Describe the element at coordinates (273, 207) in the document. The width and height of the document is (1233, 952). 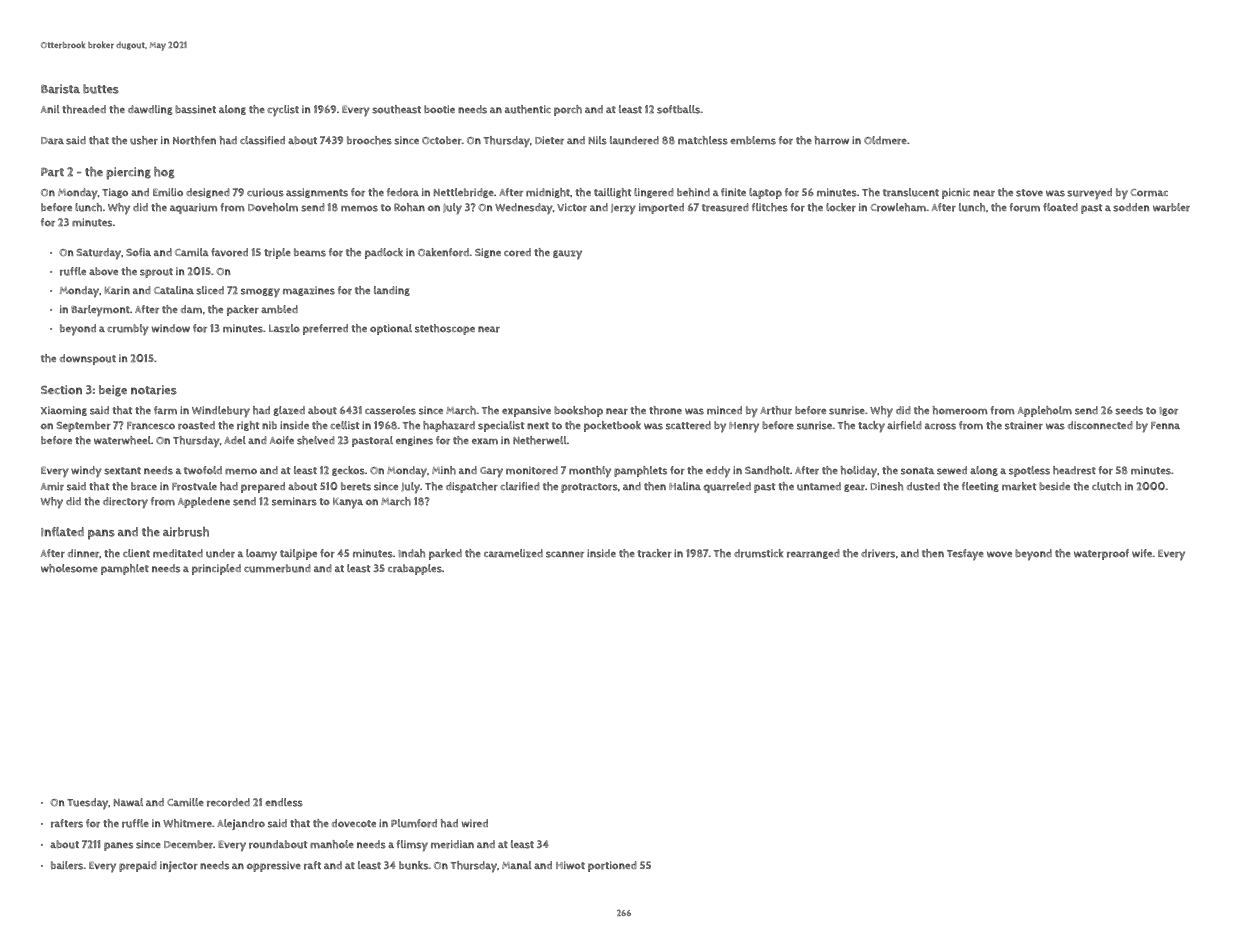
I see `Doveholm` at that location.
